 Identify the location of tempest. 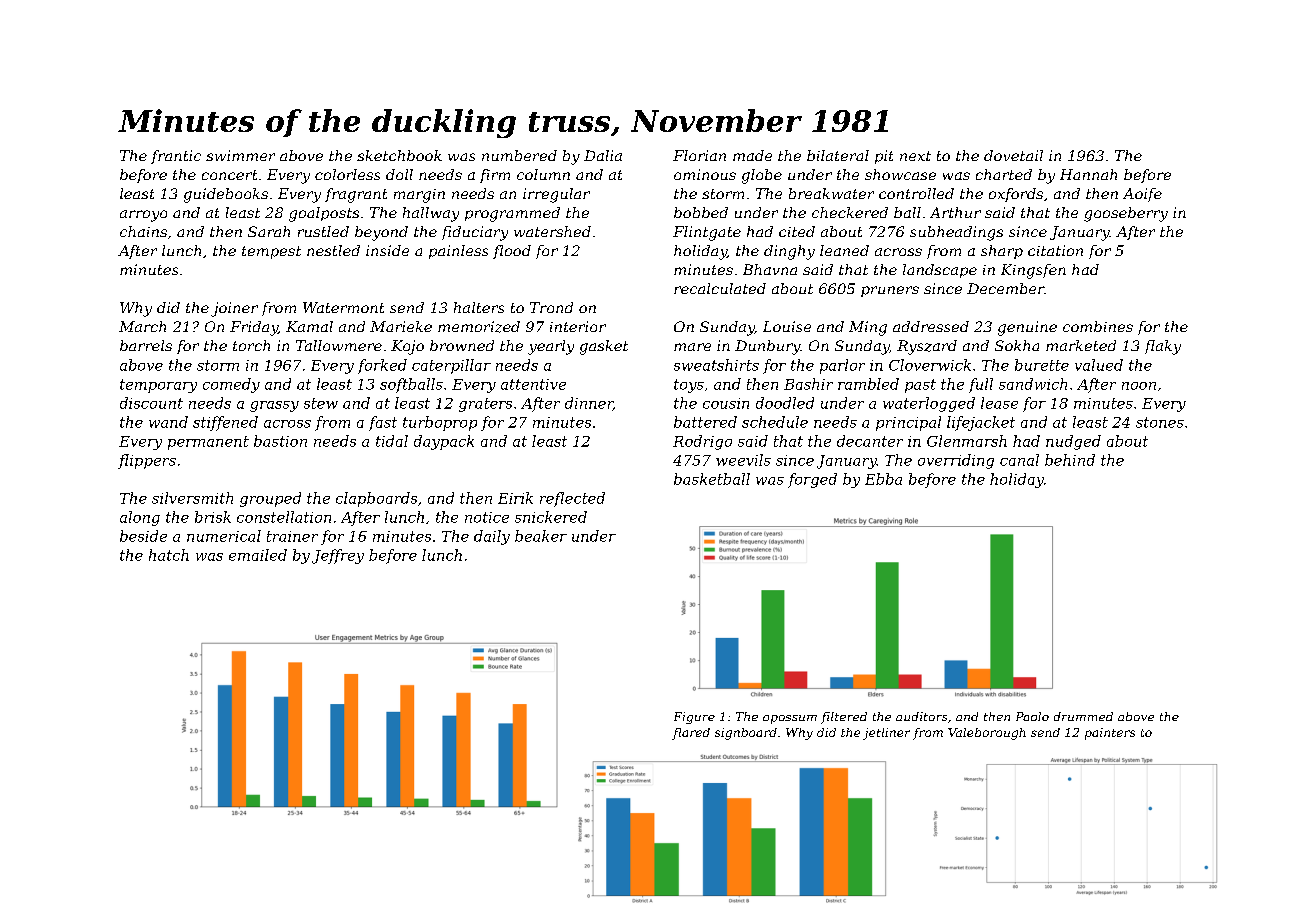
(271, 252).
